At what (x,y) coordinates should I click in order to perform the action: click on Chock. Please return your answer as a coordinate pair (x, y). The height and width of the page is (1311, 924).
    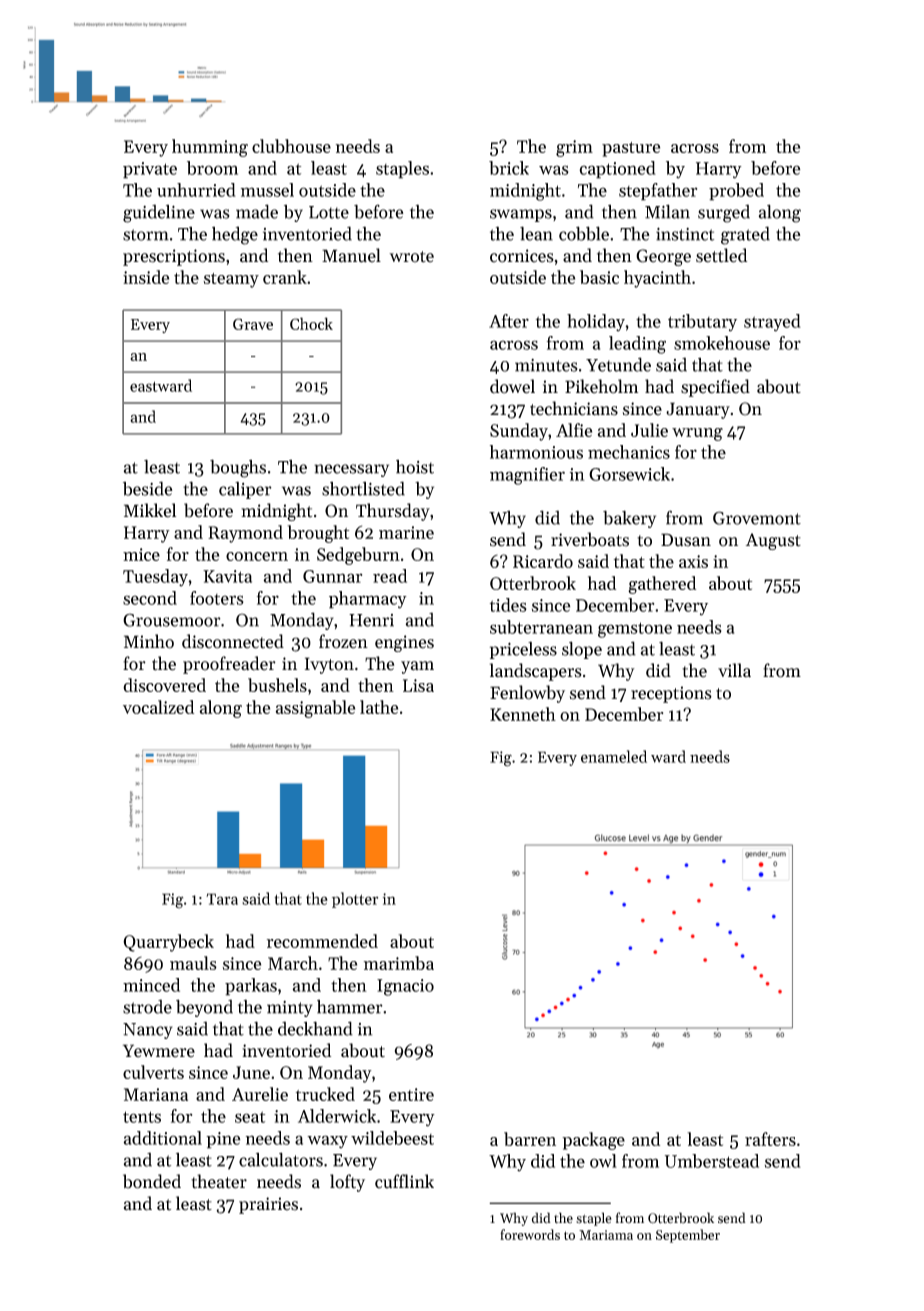
    Looking at the image, I should click on (311, 323).
